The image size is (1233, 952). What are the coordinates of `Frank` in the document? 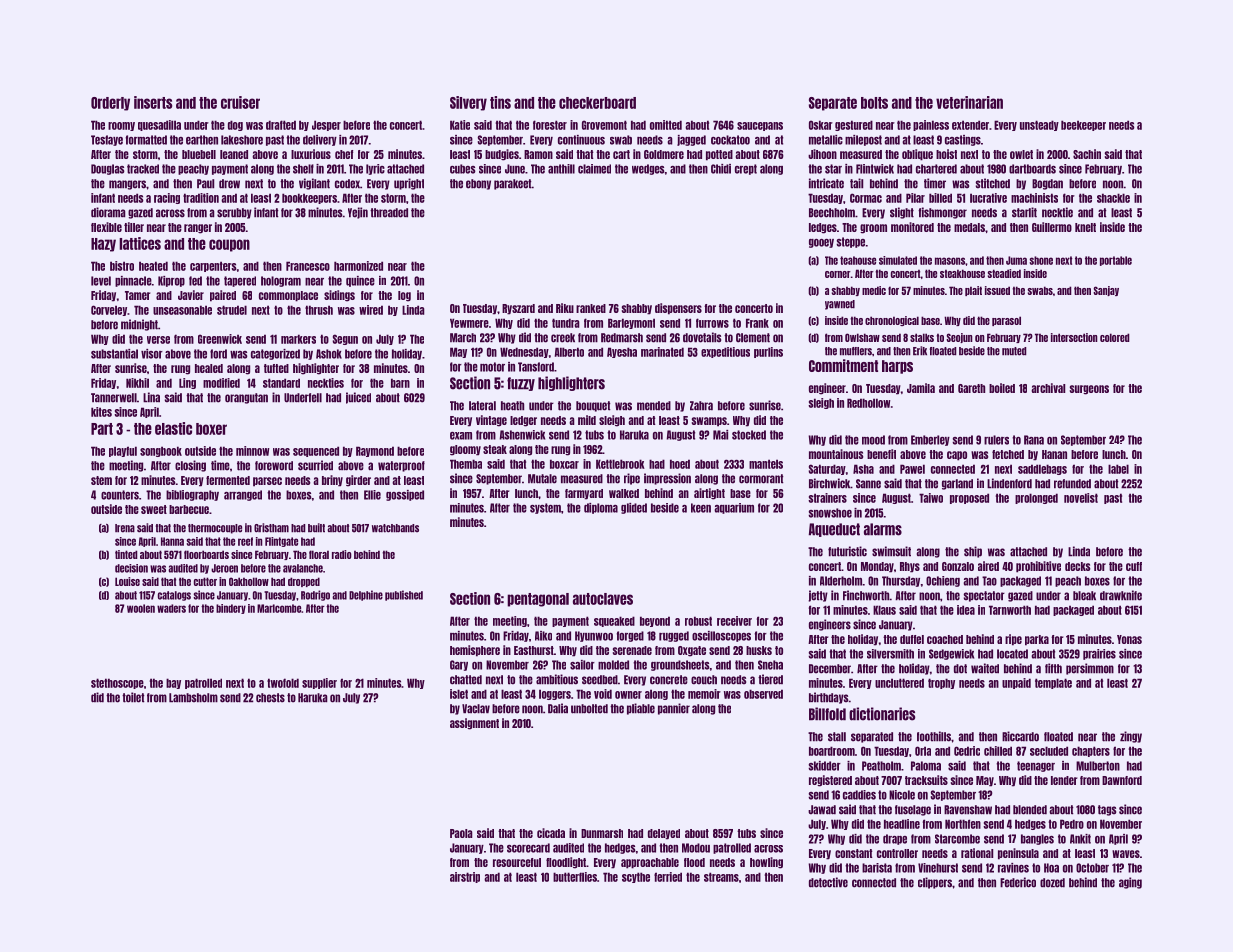 It's located at (757, 323).
